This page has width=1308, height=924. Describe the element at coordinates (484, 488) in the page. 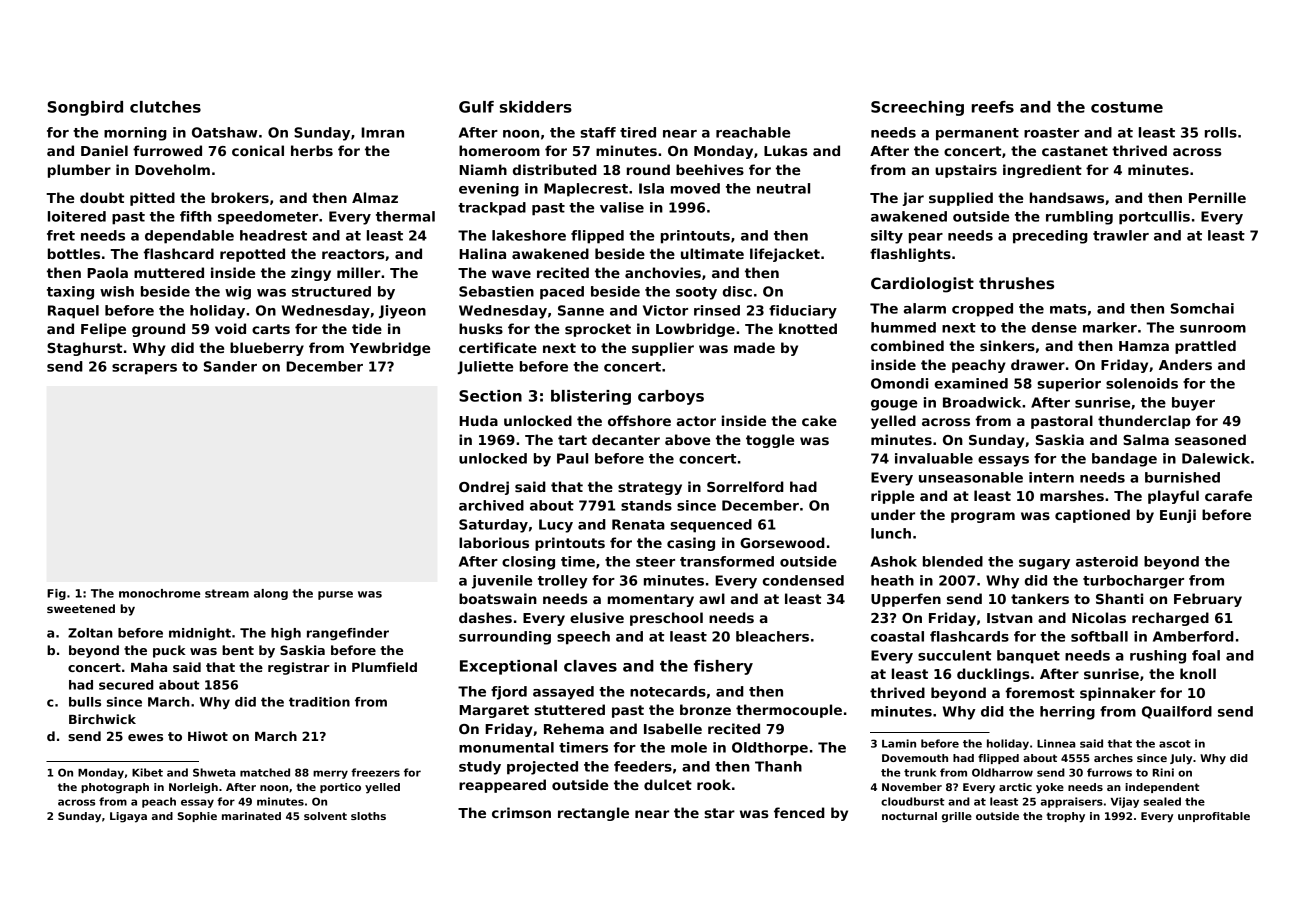

I see `Ondrej` at that location.
